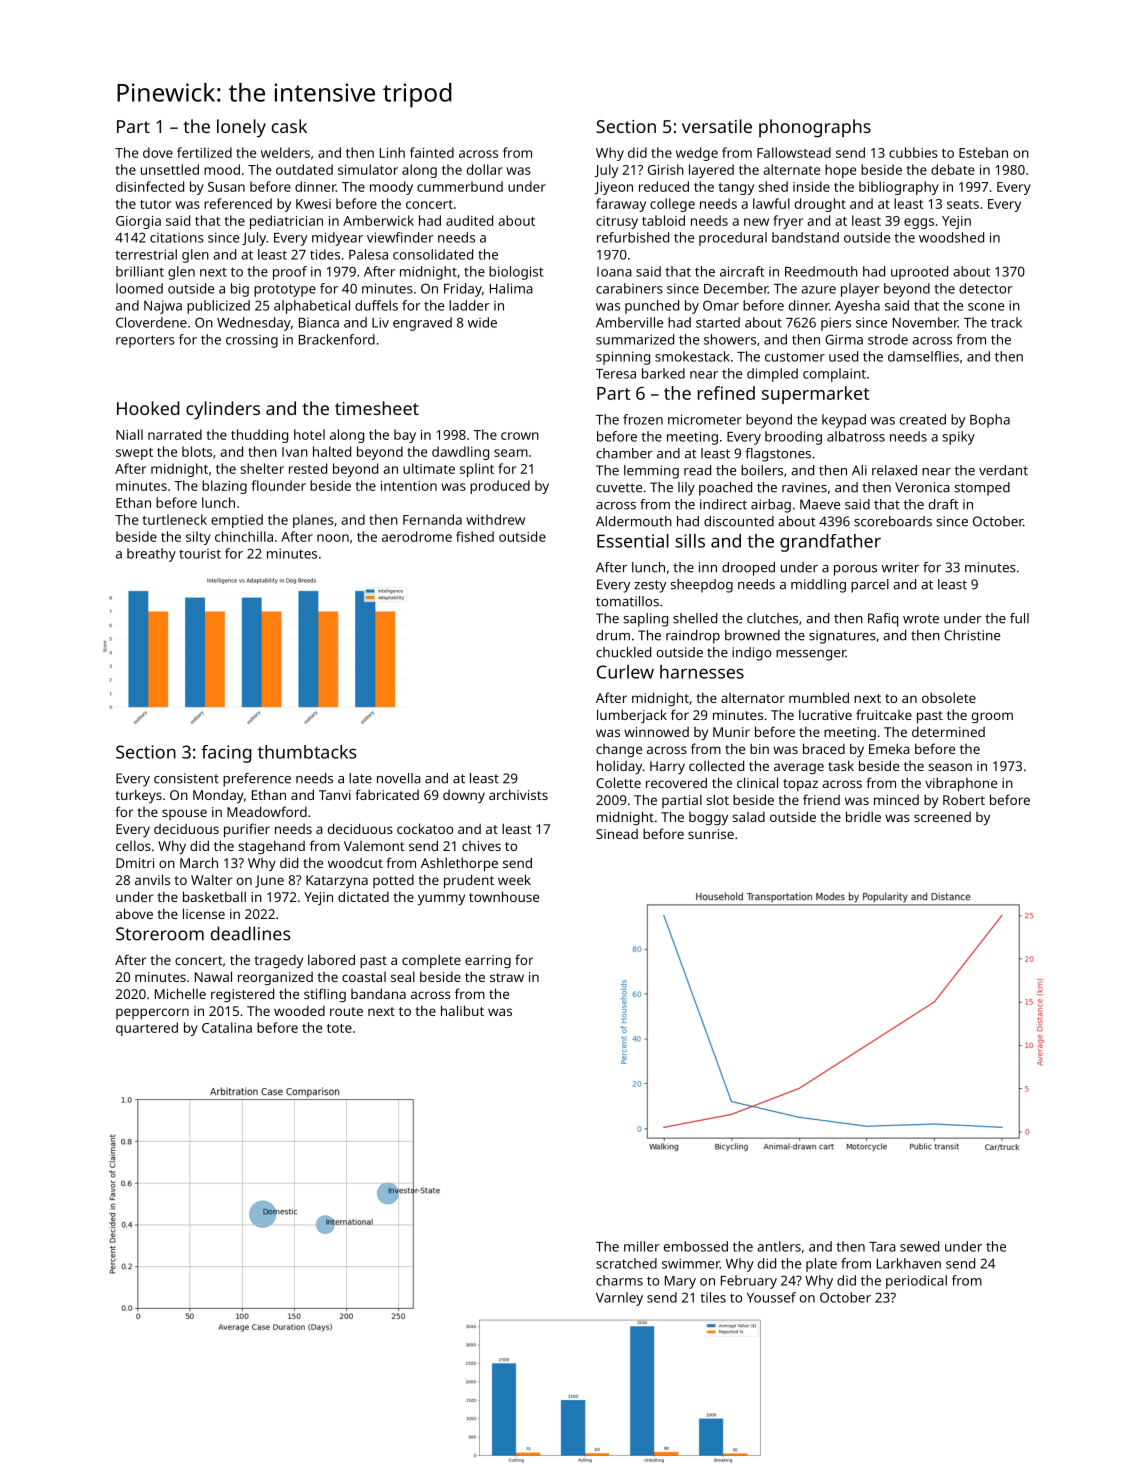  Describe the element at coordinates (469, 220) in the page. I see `audited` at that location.
